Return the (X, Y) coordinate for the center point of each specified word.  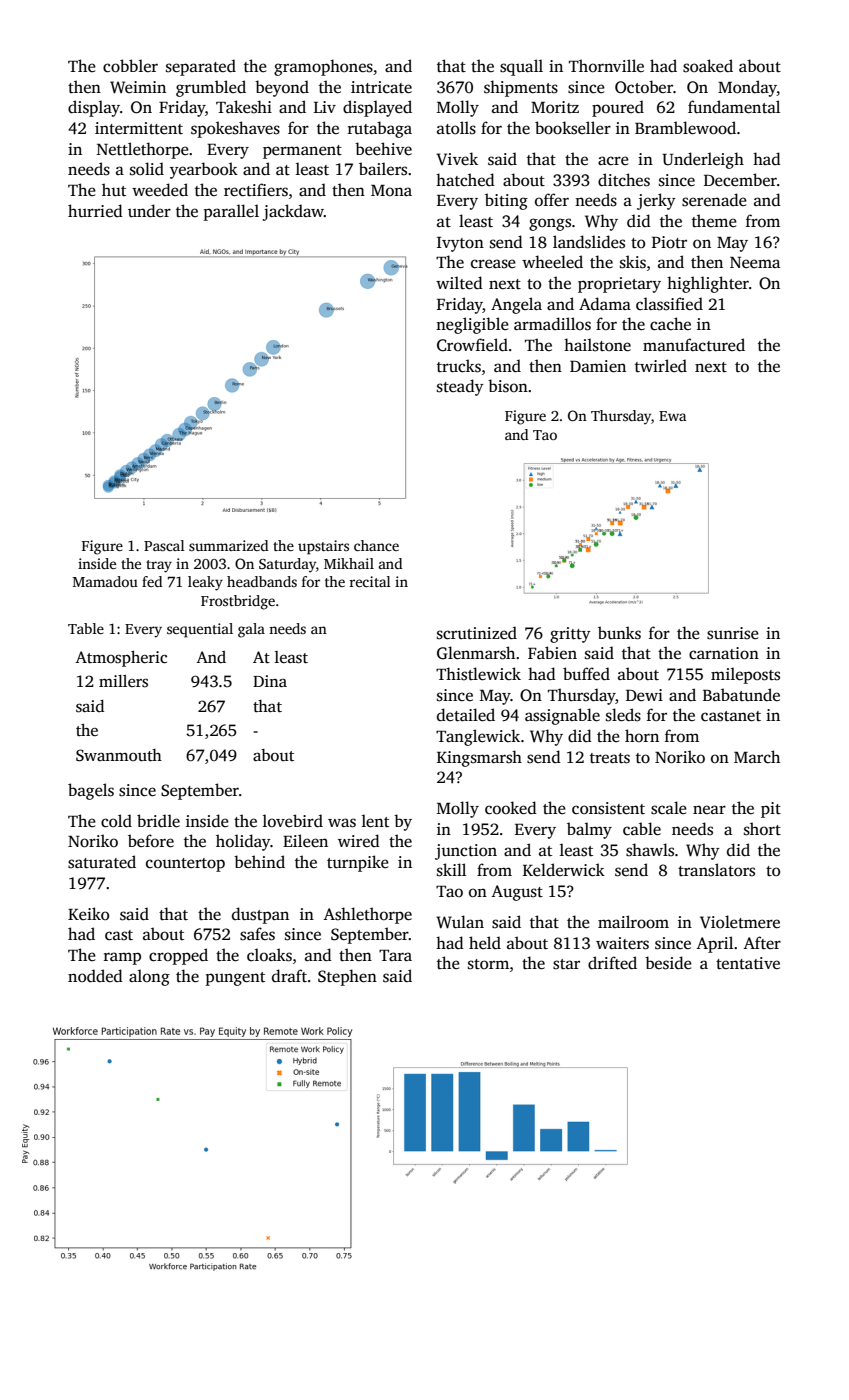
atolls (456, 128)
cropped (178, 956)
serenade (714, 200)
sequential (200, 630)
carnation (724, 653)
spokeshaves (235, 129)
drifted (612, 963)
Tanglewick (478, 737)
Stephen (347, 977)
